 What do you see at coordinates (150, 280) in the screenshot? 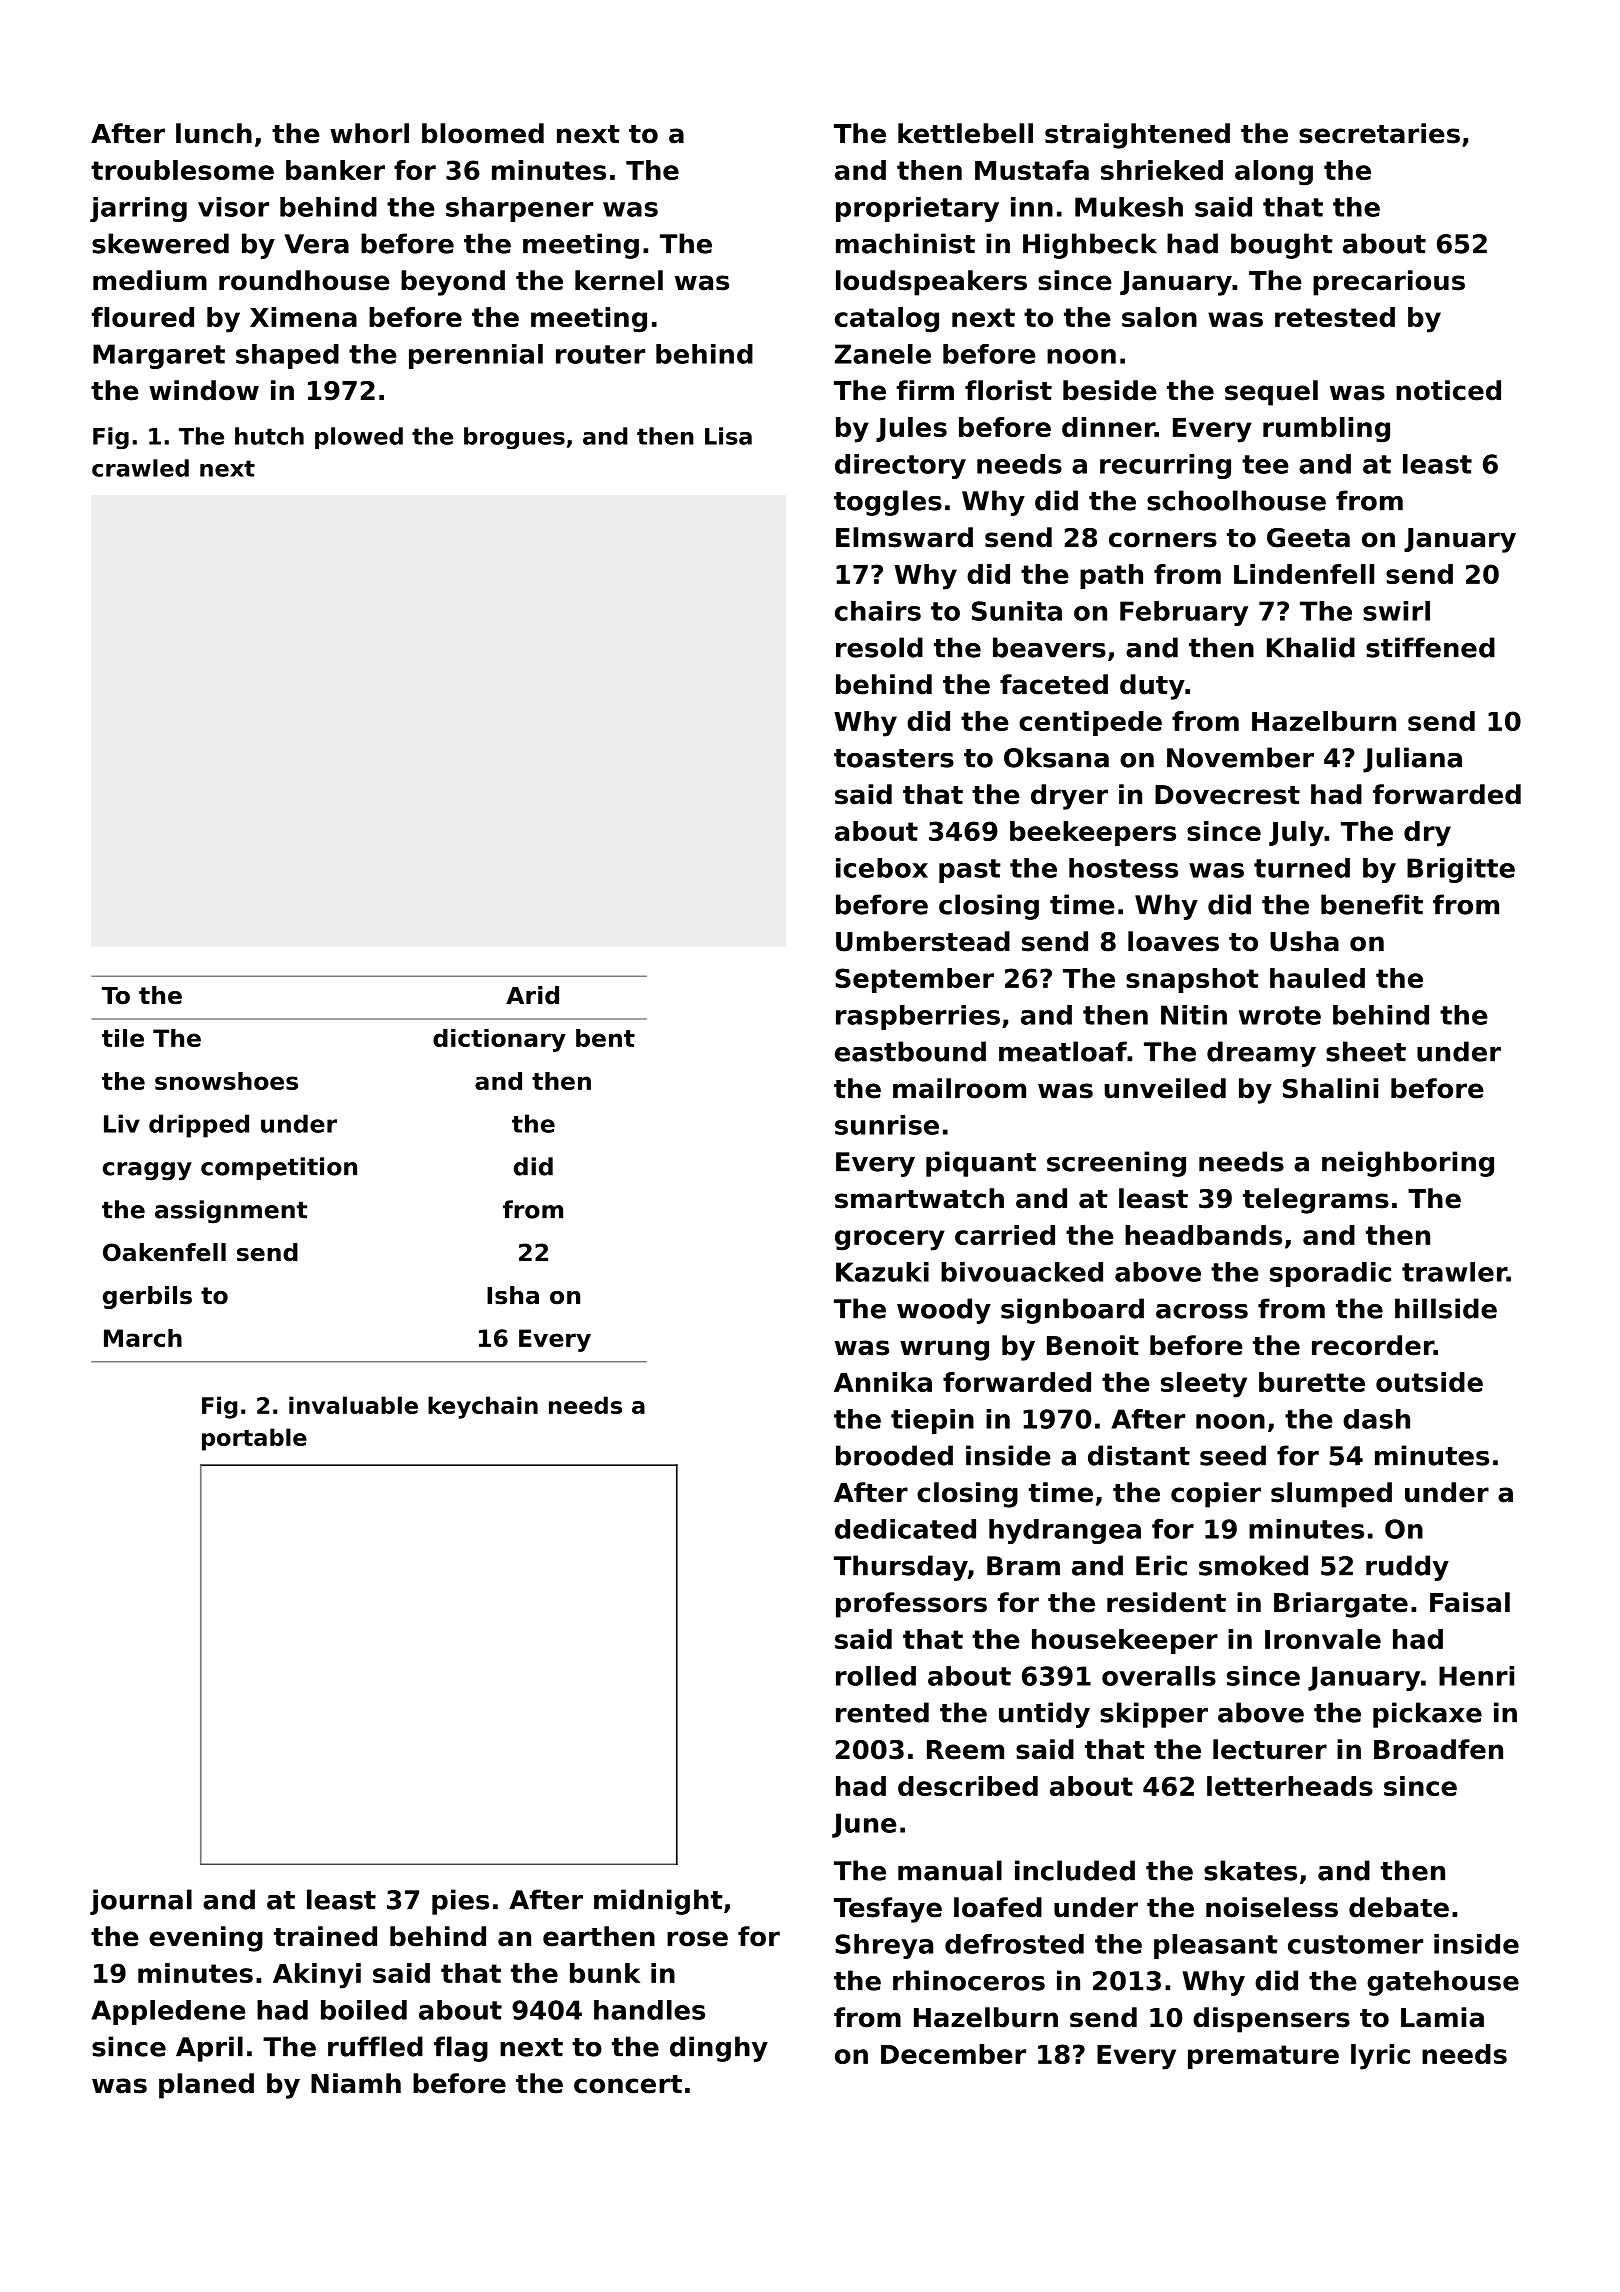
I see `medium` at bounding box center [150, 280].
